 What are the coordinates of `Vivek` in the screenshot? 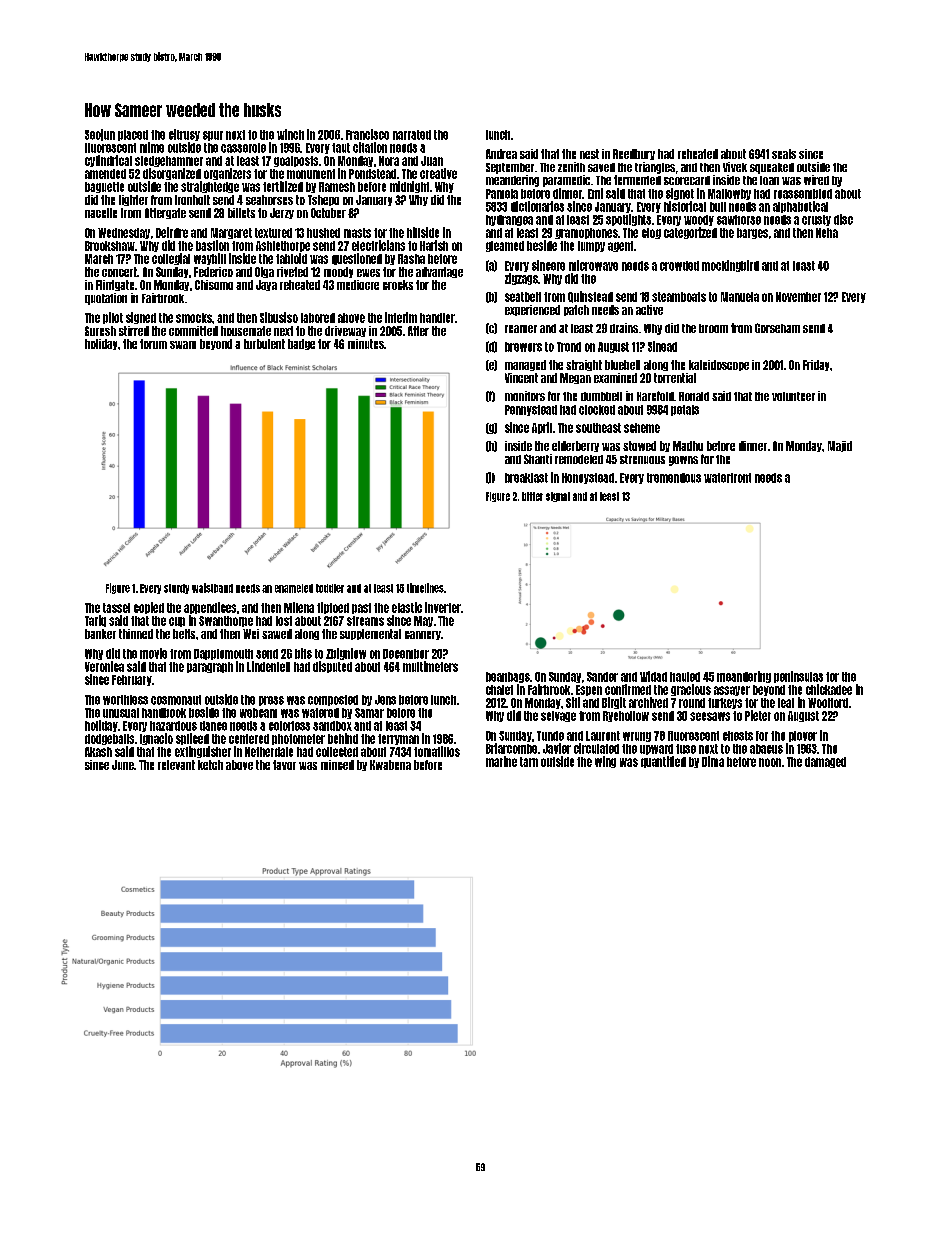 It's located at (735, 167).
